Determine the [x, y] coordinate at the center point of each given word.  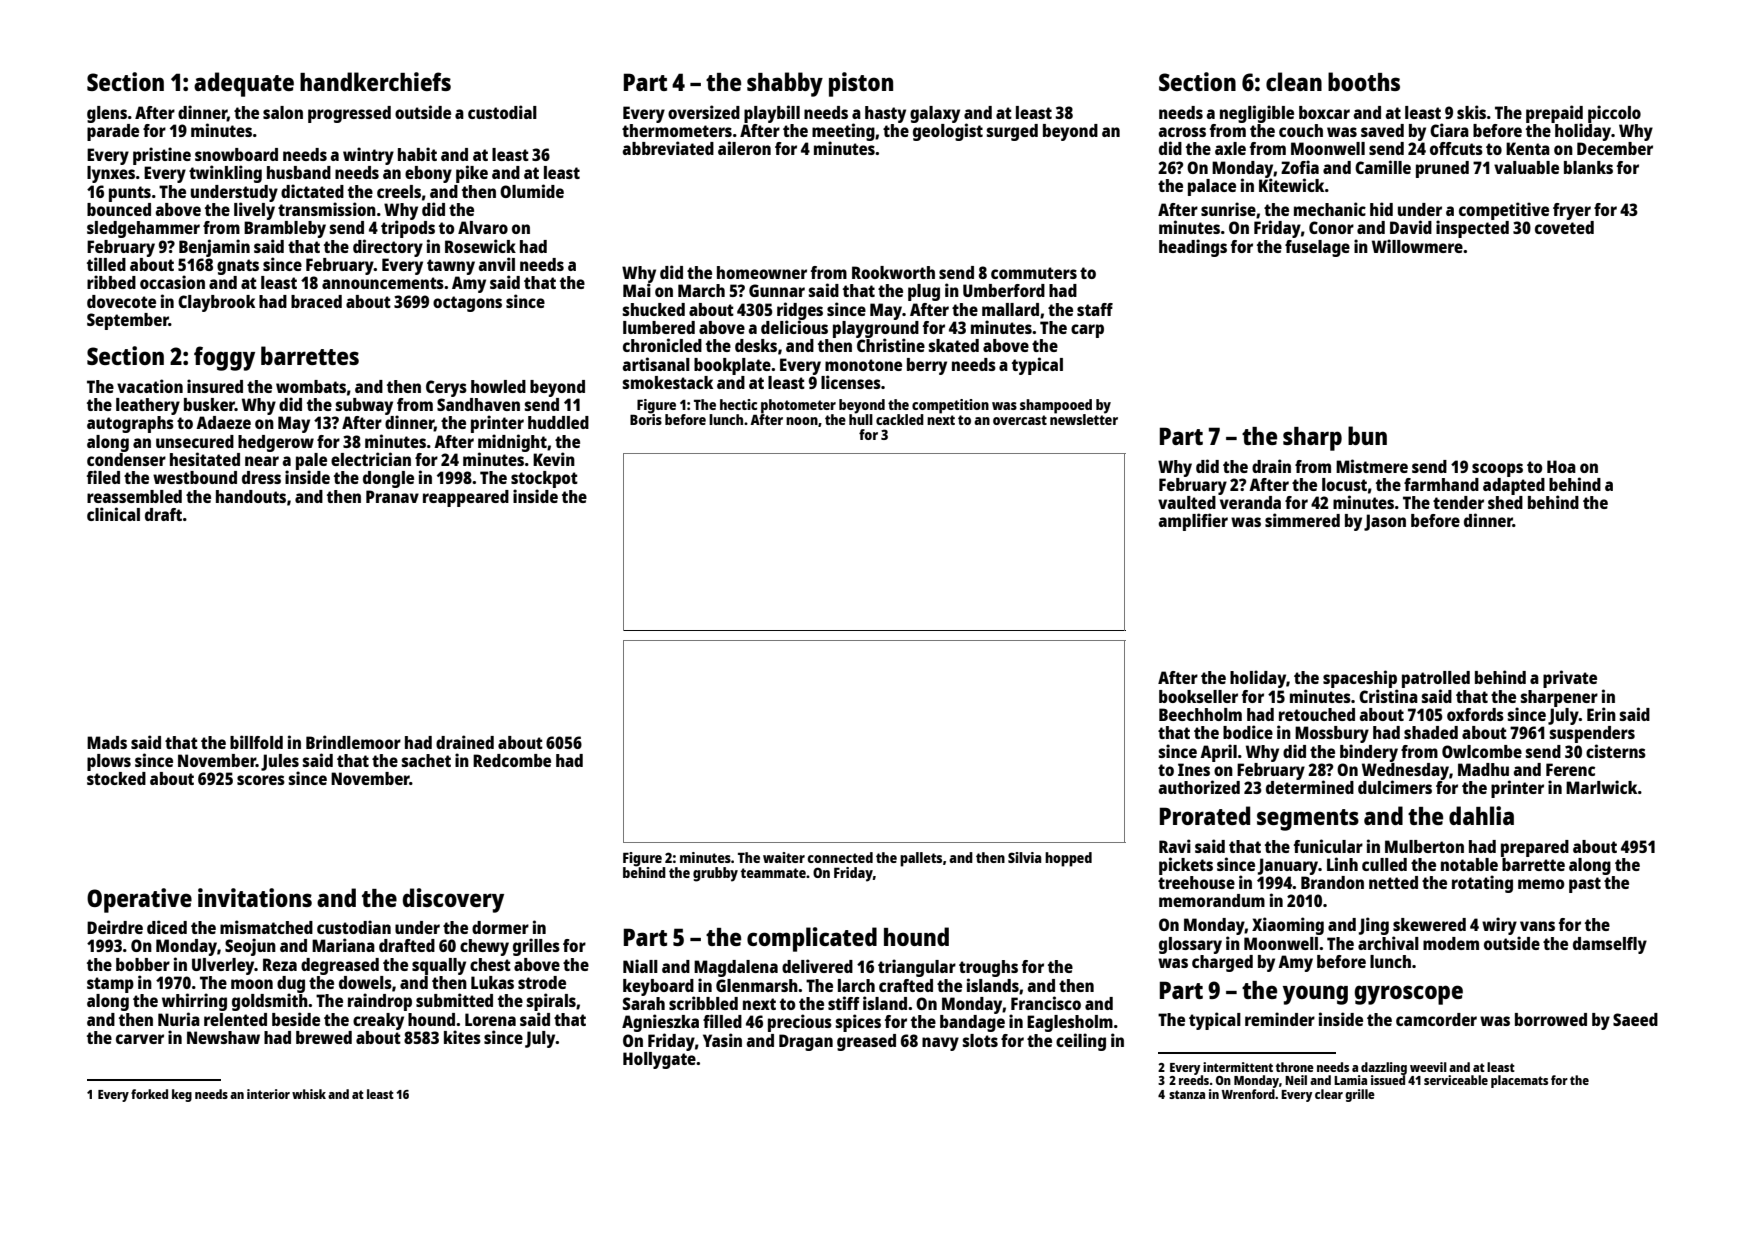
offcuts [1456, 148]
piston [861, 84]
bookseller [1198, 696]
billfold [256, 742]
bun [1367, 435]
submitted [454, 1000]
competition [950, 406]
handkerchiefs [375, 81]
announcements [383, 283]
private [1570, 679]
